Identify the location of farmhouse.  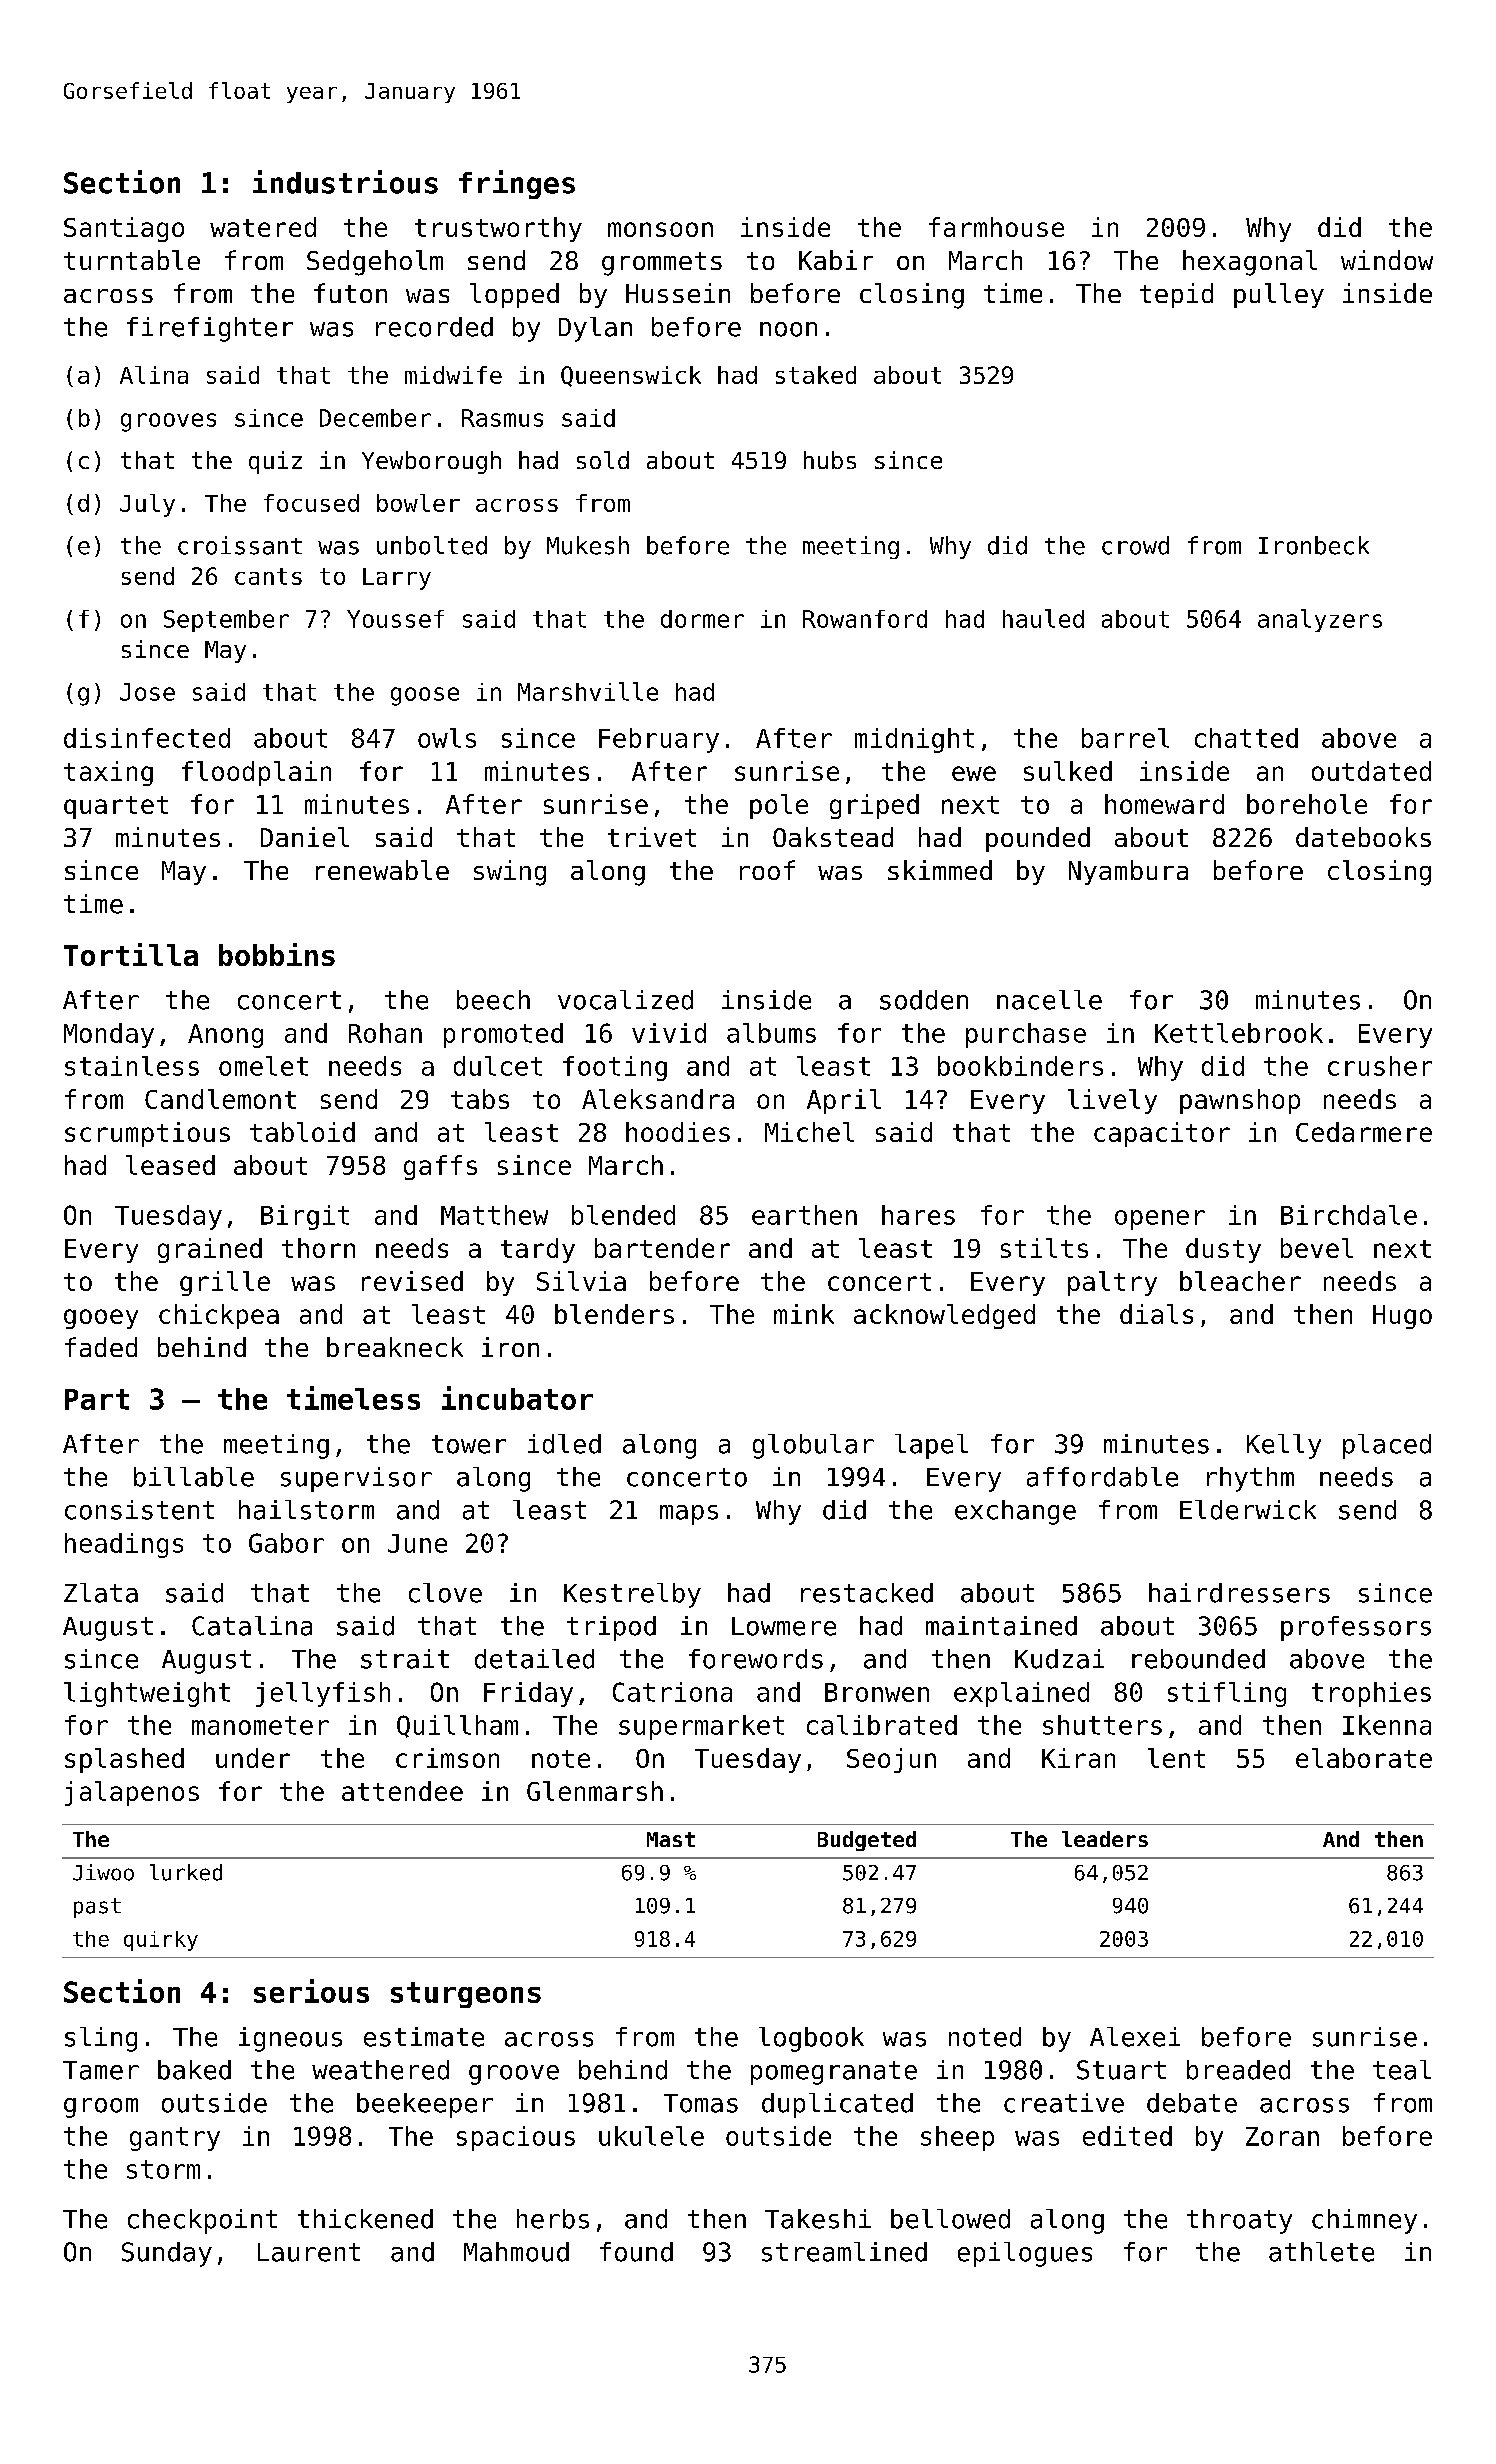
(996, 227).
